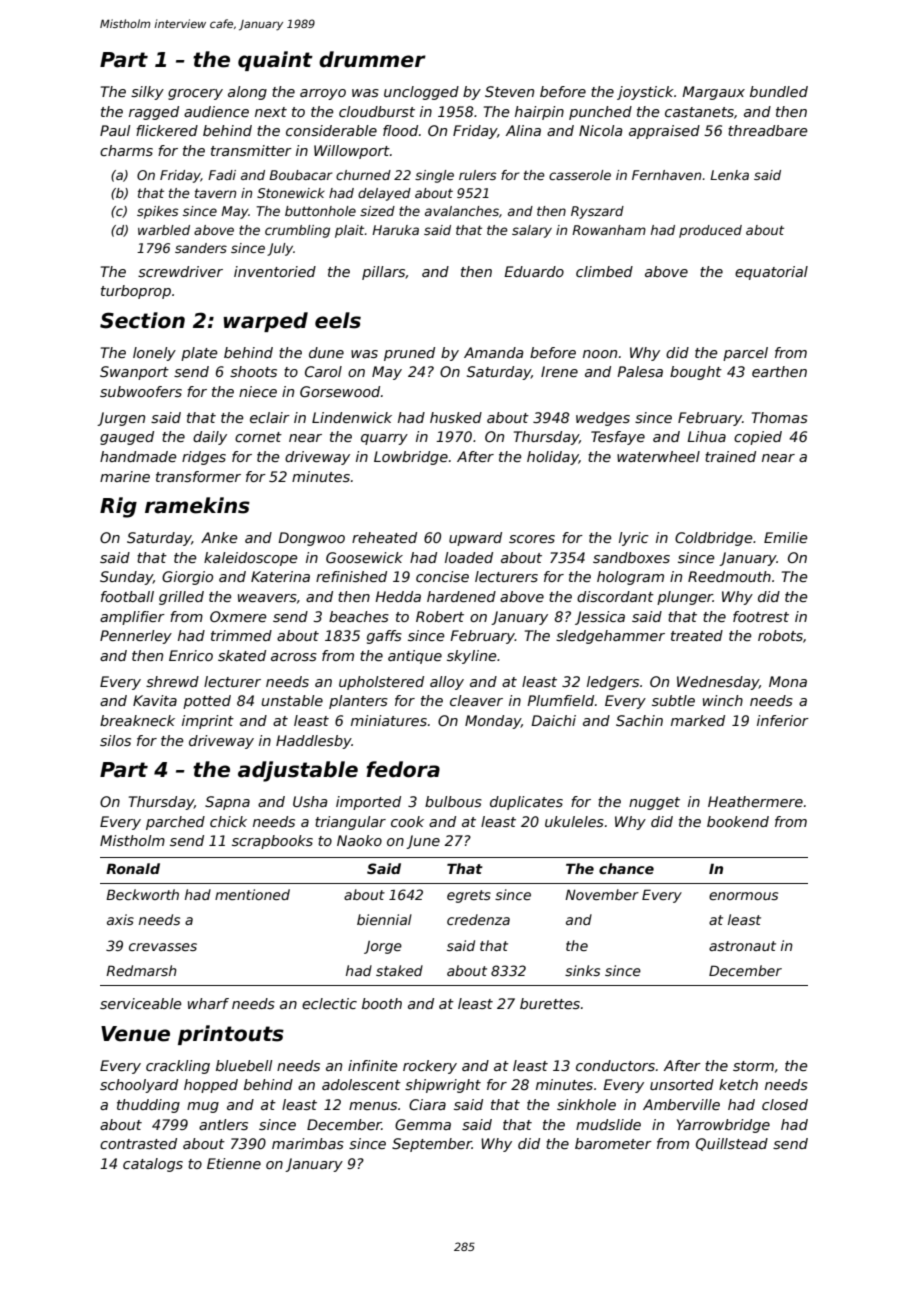 Image resolution: width=908 pixels, height=1316 pixels. Describe the element at coordinates (358, 702) in the screenshot. I see `planters` at that location.
